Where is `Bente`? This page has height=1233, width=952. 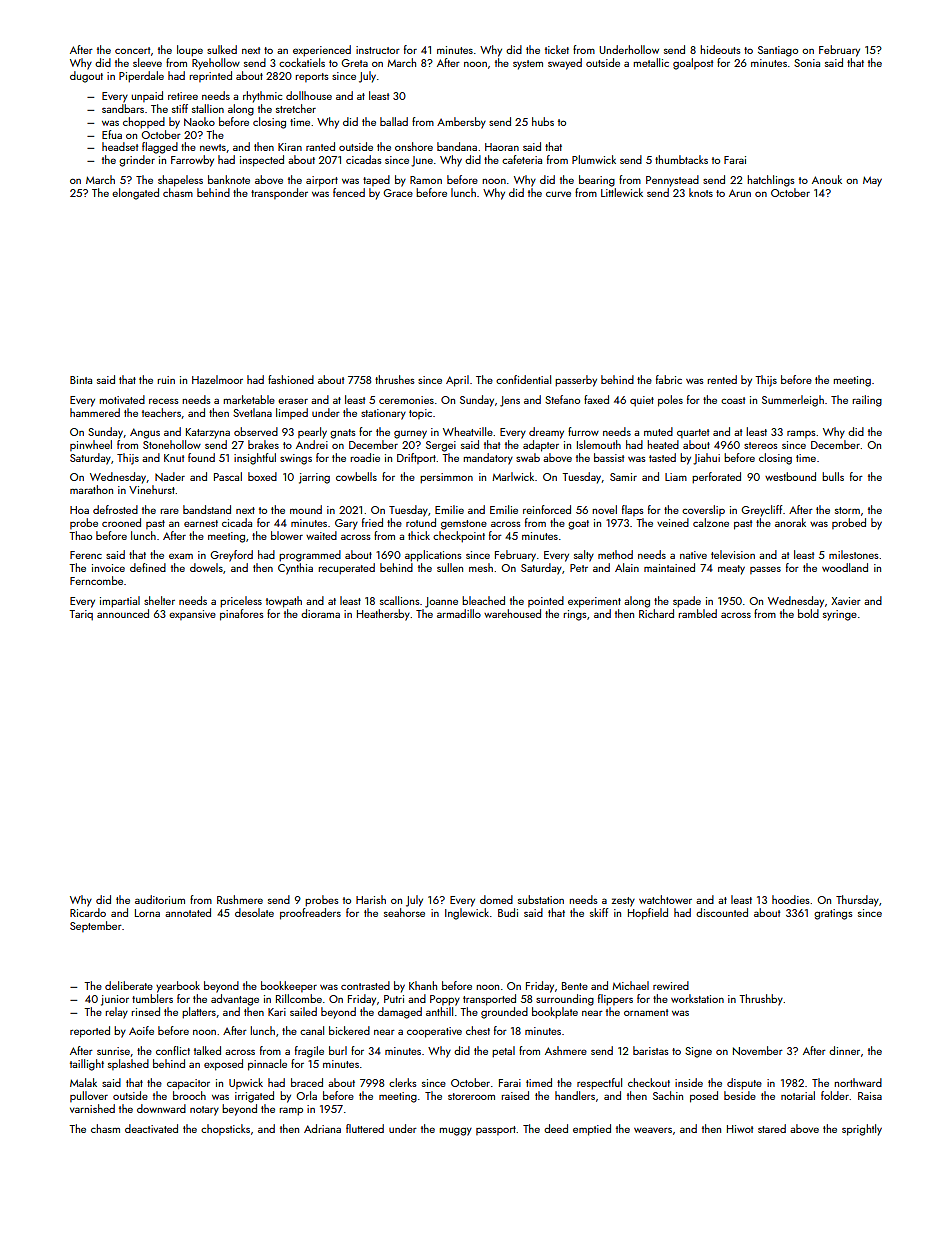 Bente is located at coordinates (575, 986).
